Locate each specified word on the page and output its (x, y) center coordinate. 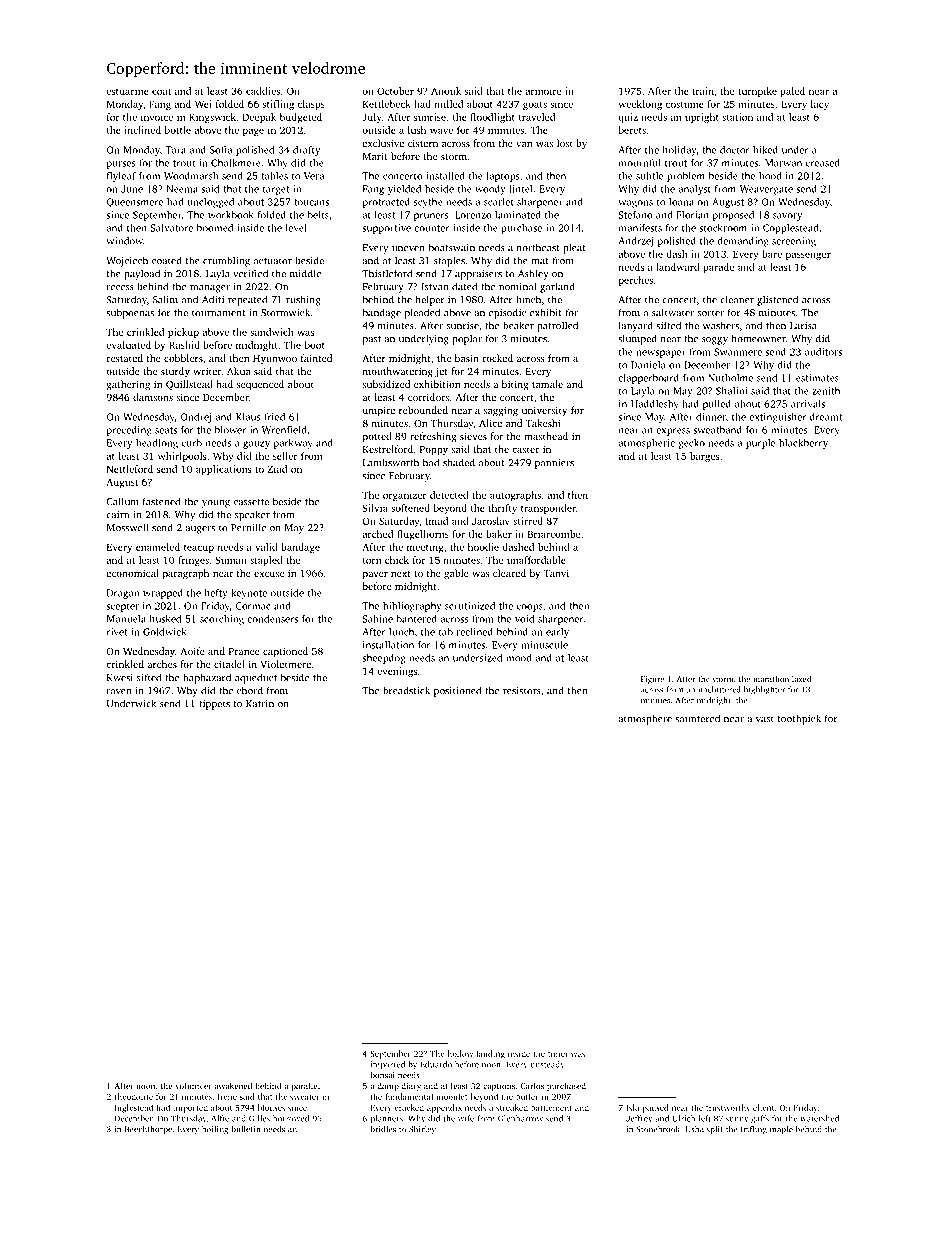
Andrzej (636, 242)
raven (119, 692)
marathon (771, 679)
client (763, 1107)
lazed (801, 679)
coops (530, 608)
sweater (304, 1097)
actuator (273, 261)
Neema (182, 189)
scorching (222, 620)
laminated (518, 215)
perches (636, 281)
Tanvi (556, 573)
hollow (460, 1053)
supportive (386, 229)
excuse (269, 574)
